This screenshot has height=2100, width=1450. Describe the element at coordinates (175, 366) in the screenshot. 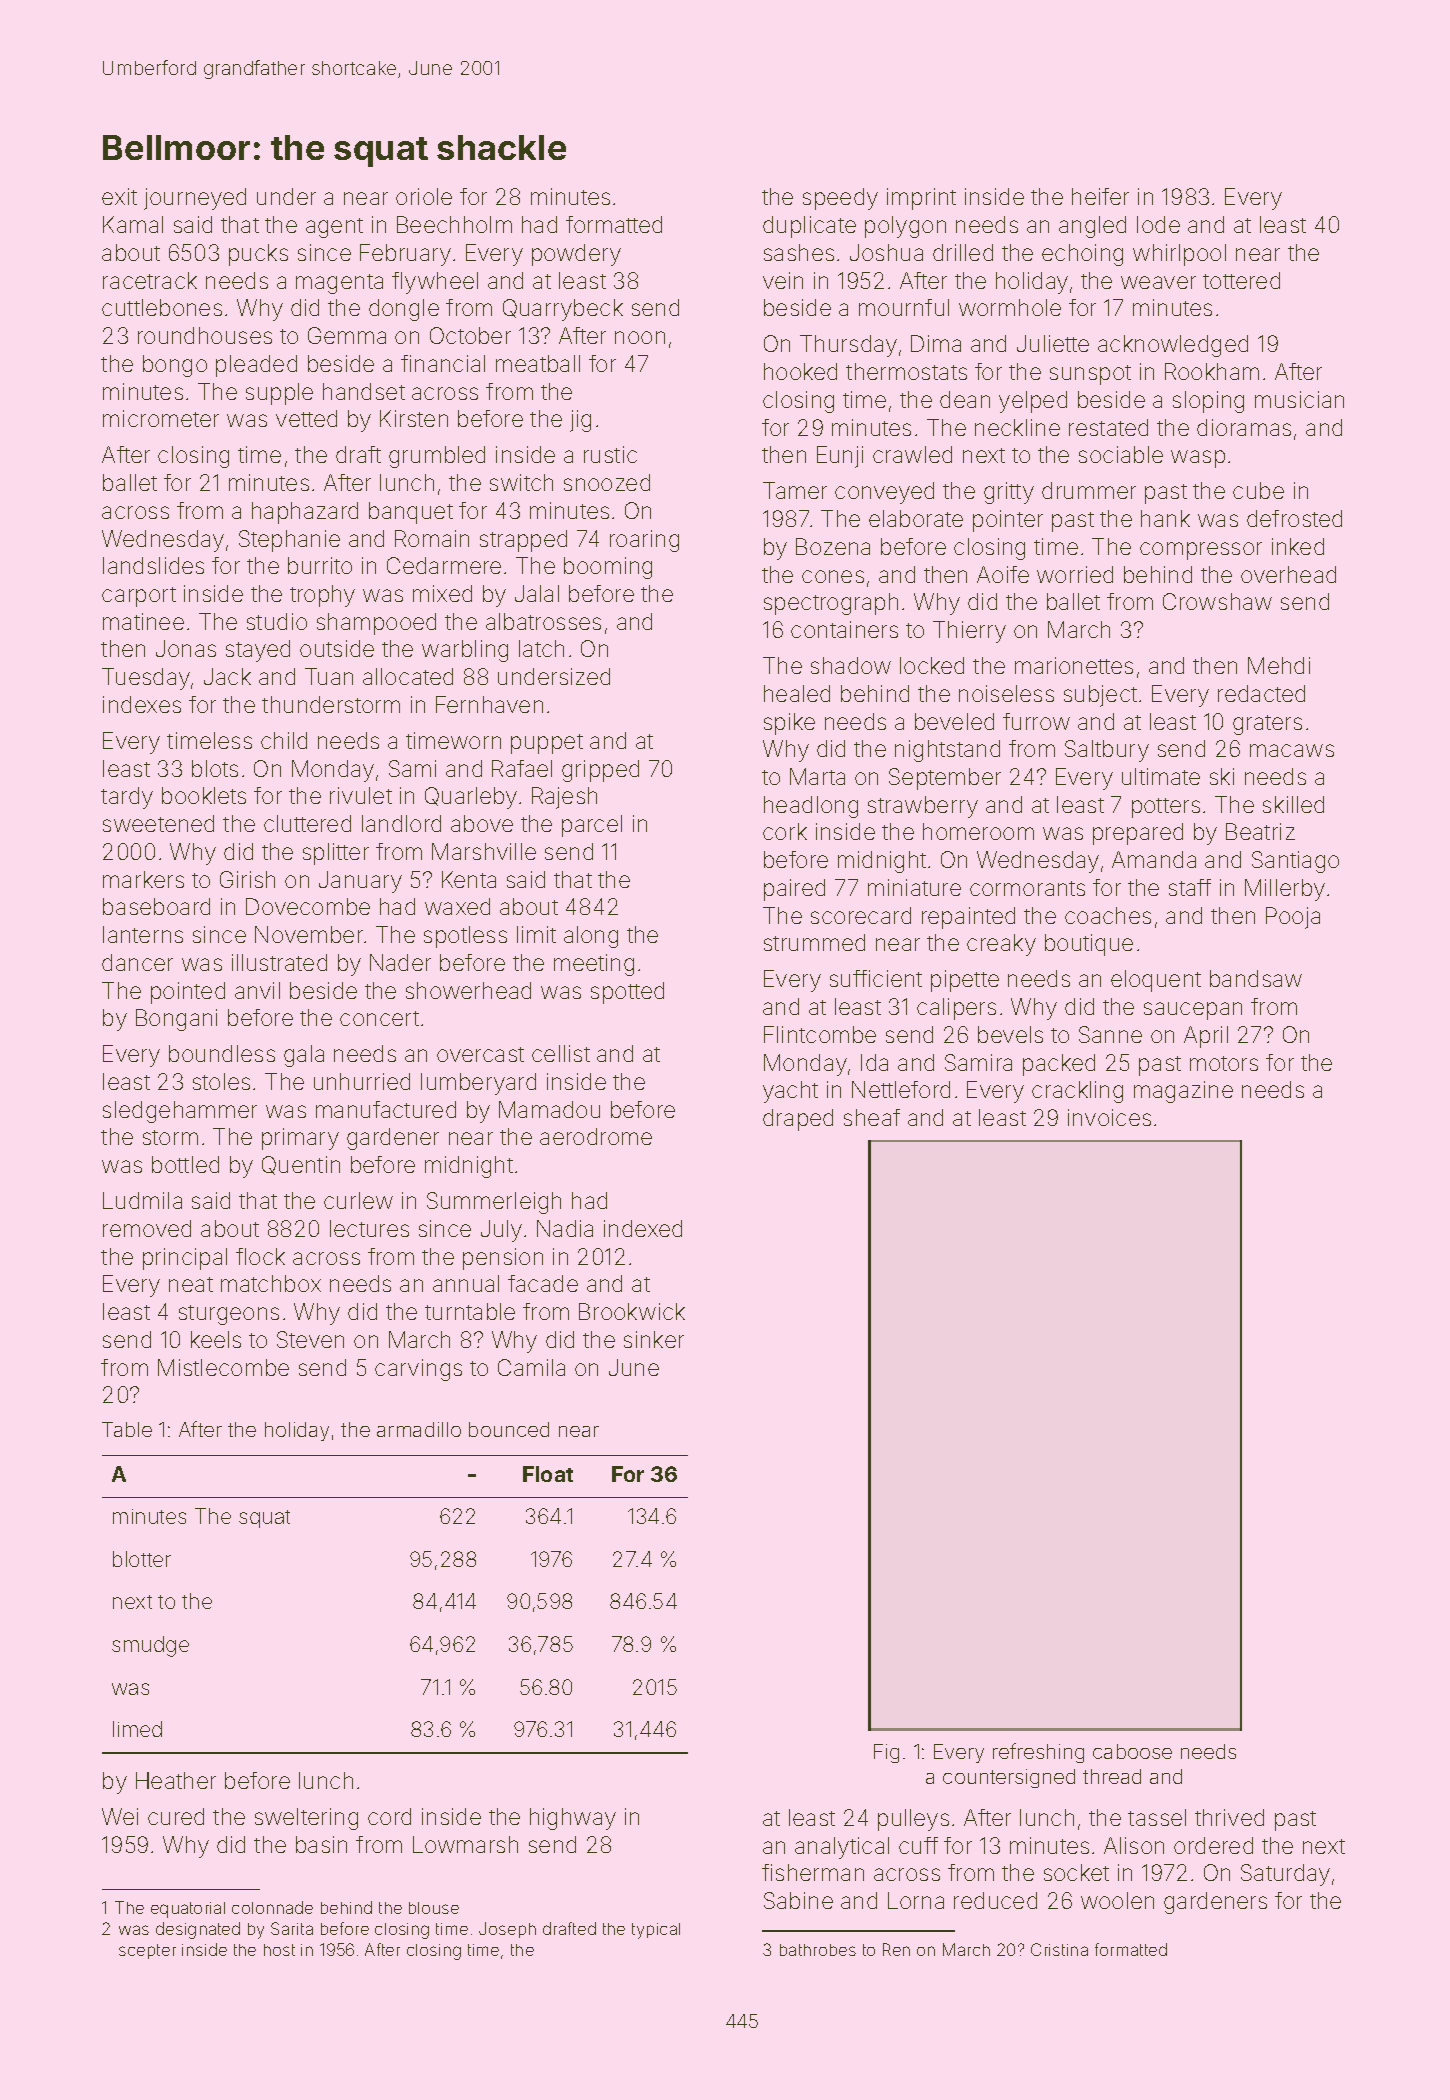

I see `bongo` at that location.
